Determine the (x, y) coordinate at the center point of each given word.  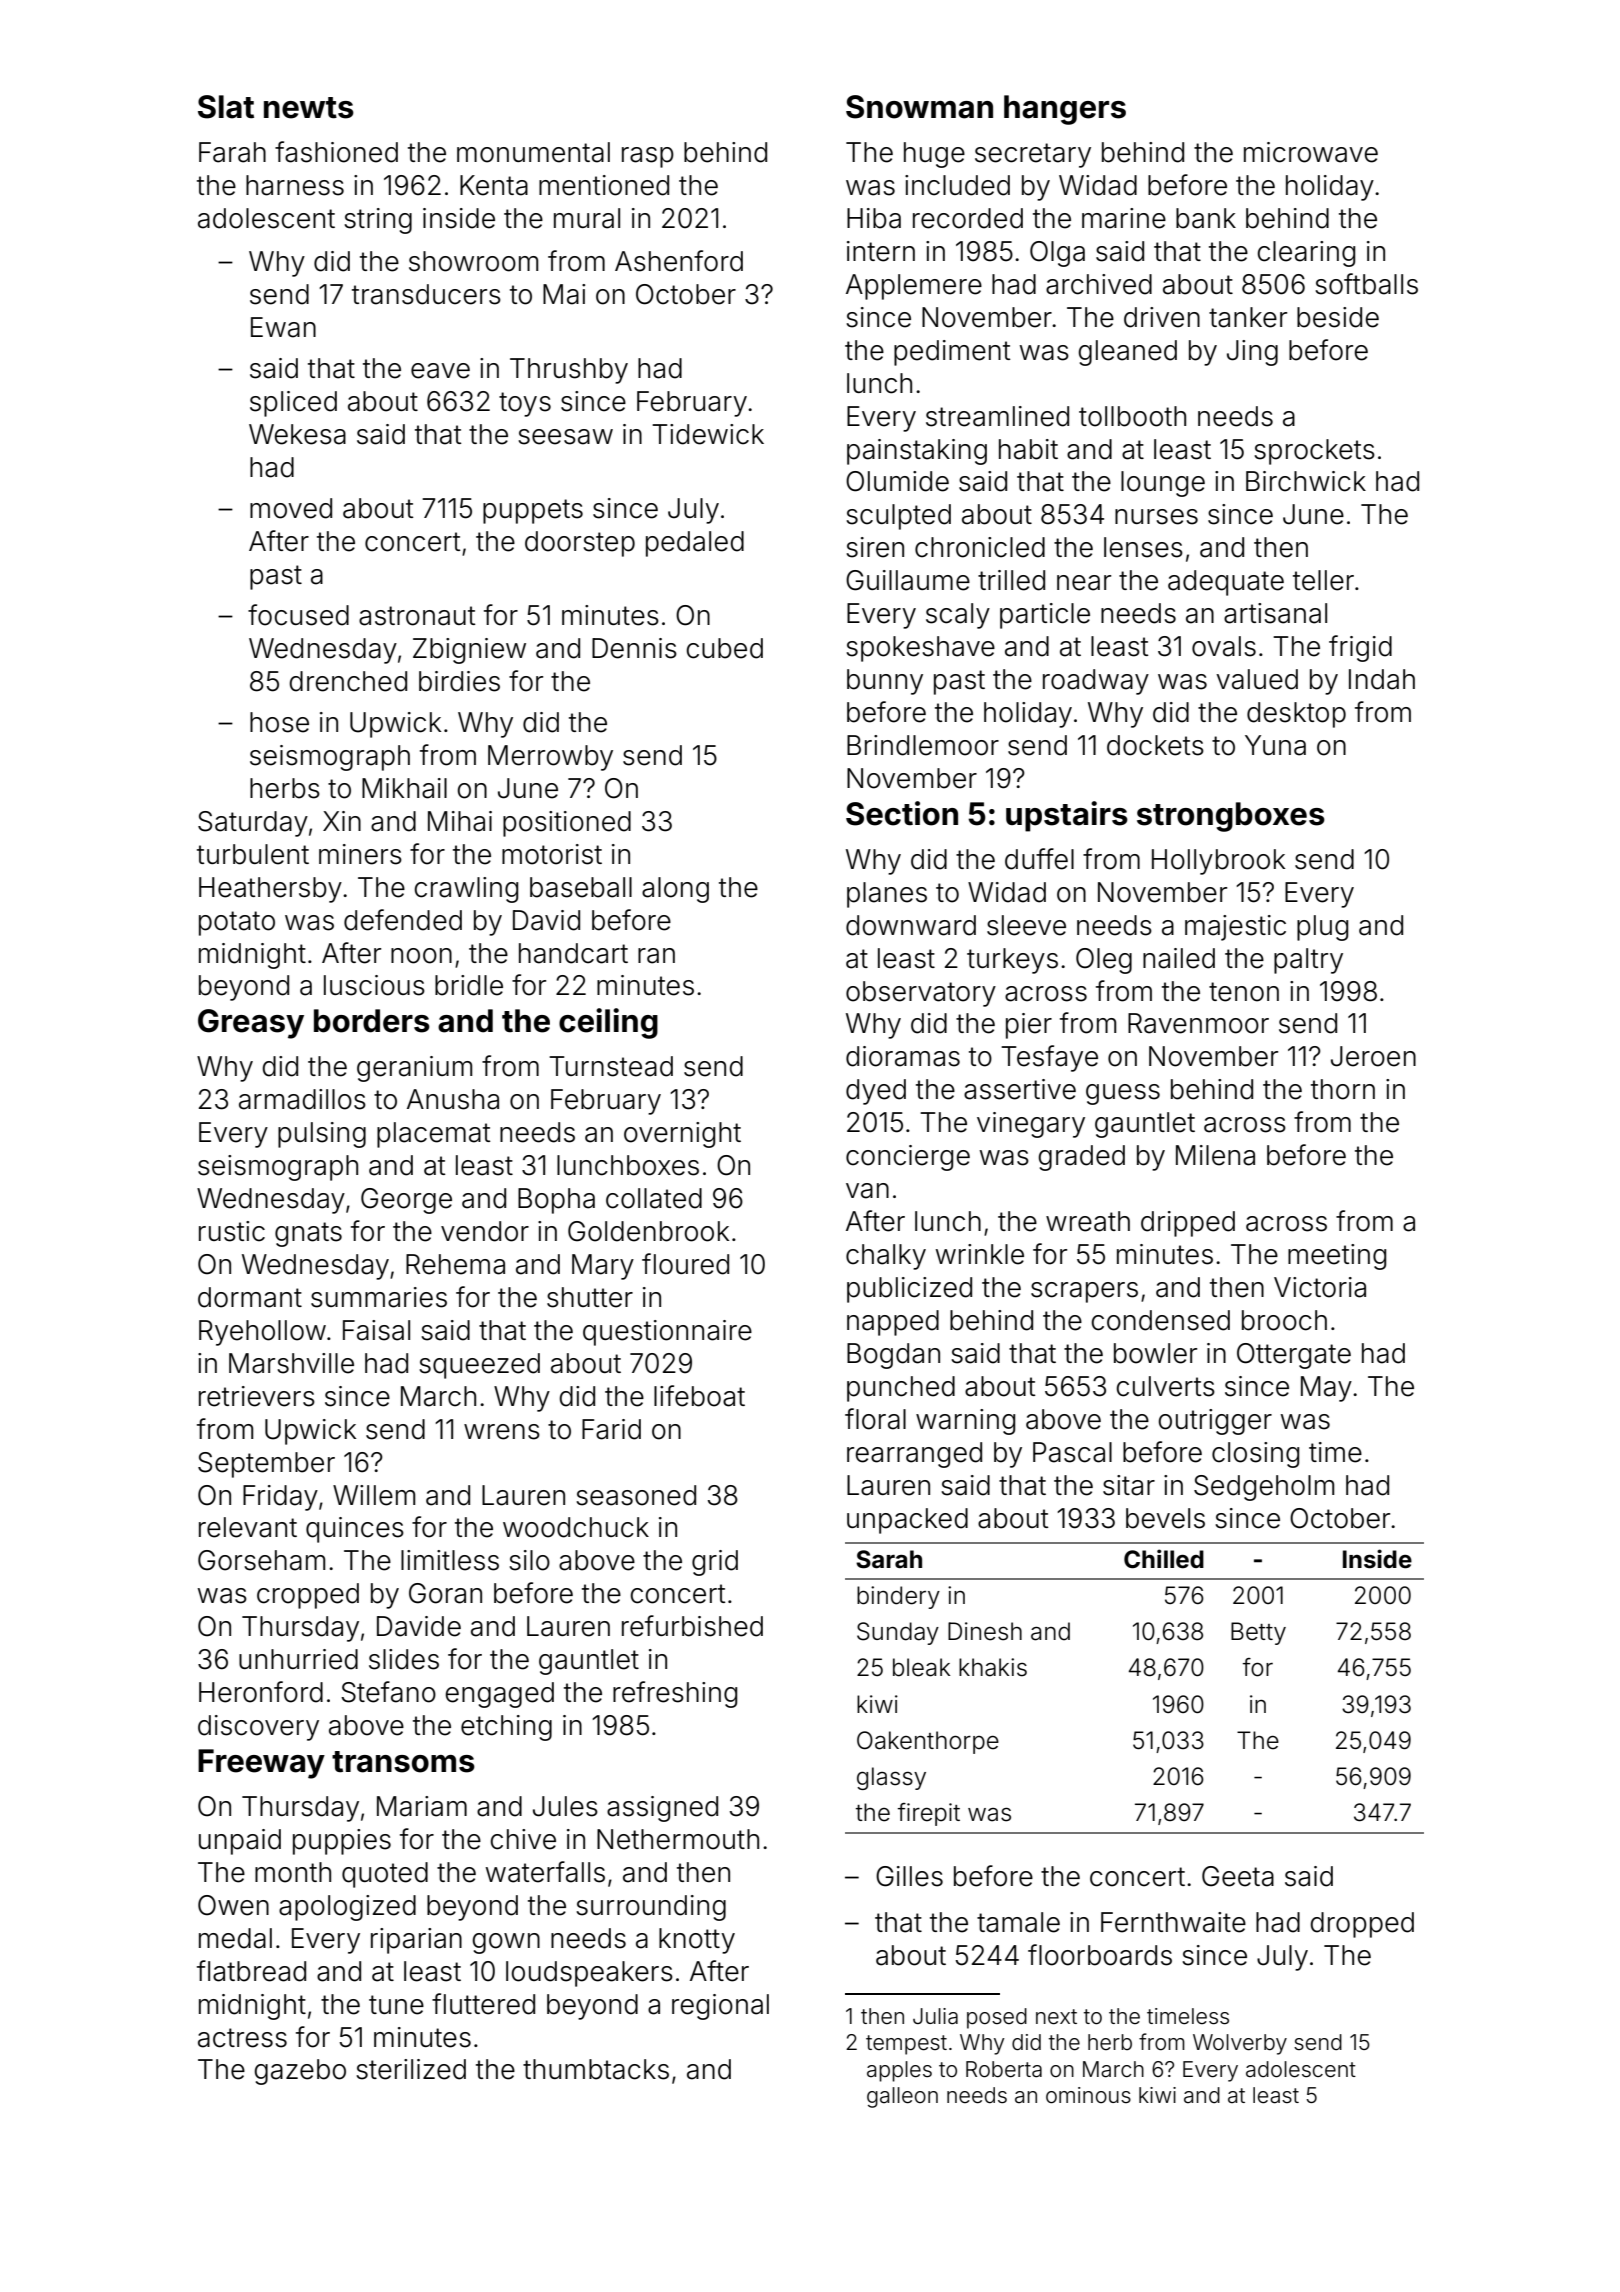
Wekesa (297, 434)
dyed (876, 1092)
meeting (1337, 1257)
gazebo (300, 2072)
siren (875, 547)
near (1084, 583)
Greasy (251, 1024)
